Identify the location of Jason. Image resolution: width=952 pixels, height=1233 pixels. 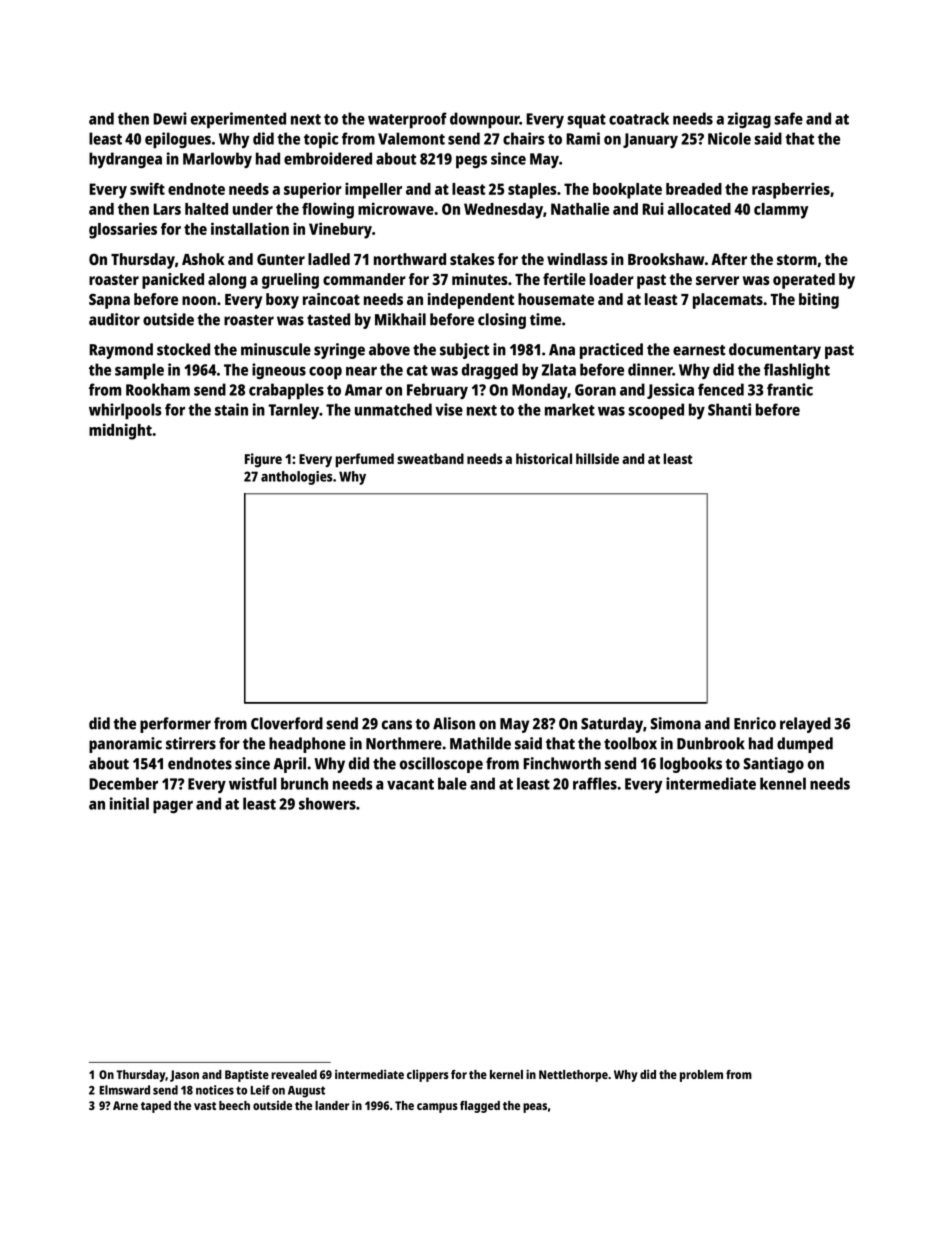
(184, 1076).
